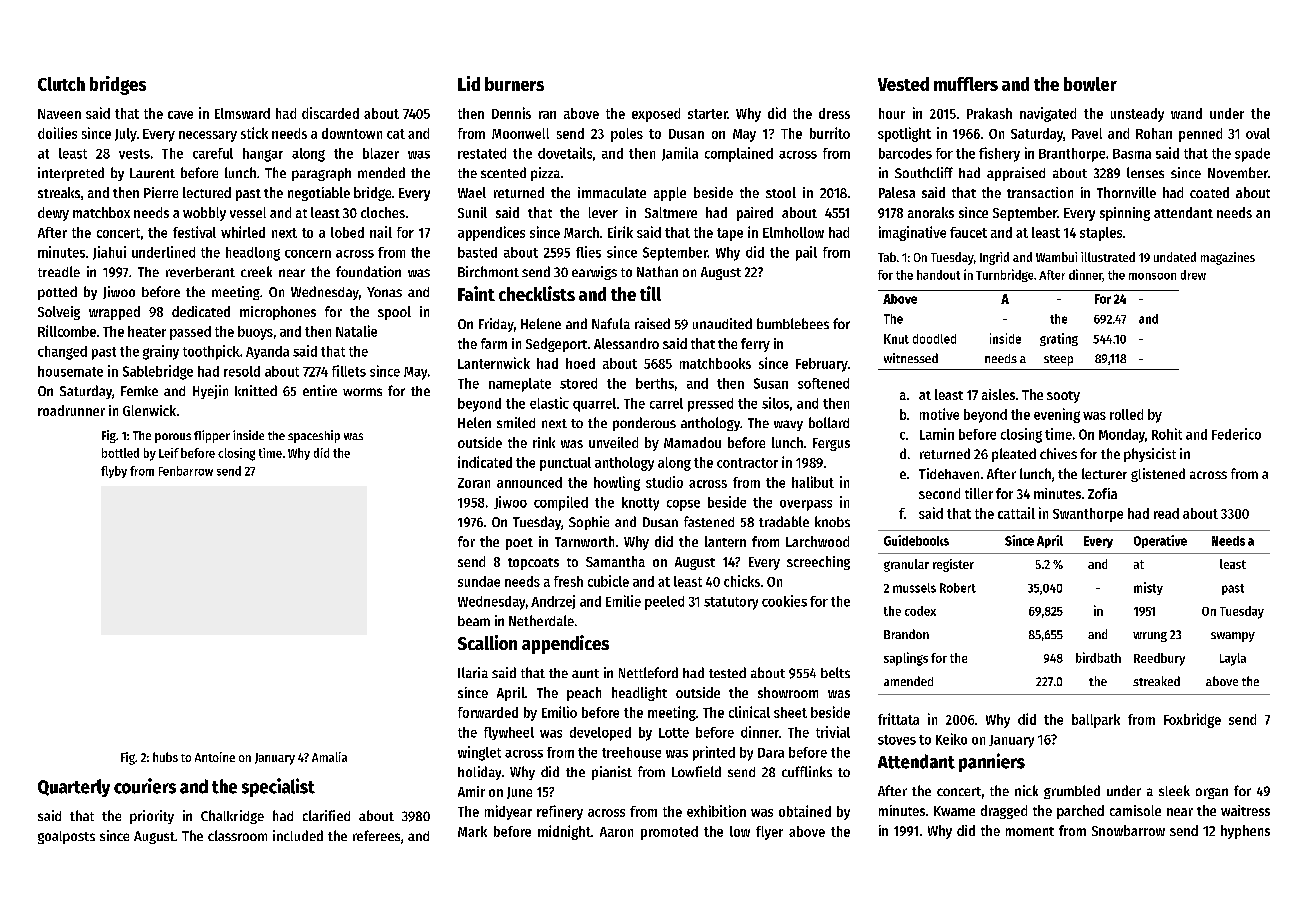 Image resolution: width=1308 pixels, height=924 pixels. I want to click on burners, so click(514, 84).
